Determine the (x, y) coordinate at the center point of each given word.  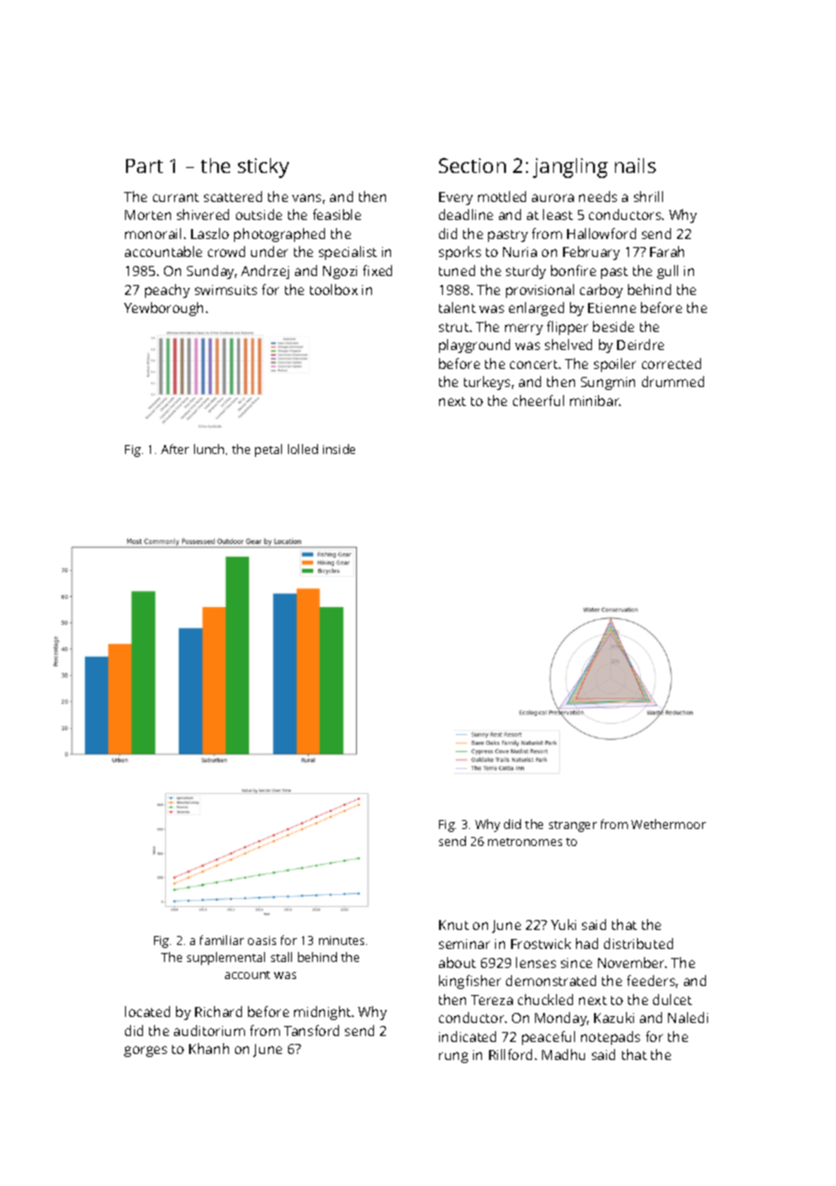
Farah (667, 251)
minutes (341, 940)
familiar (222, 940)
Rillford (510, 1054)
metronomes (525, 842)
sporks (460, 253)
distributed (638, 943)
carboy (601, 291)
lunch (209, 449)
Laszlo (210, 233)
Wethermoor (668, 824)
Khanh (209, 1048)
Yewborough (163, 309)
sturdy (526, 272)
